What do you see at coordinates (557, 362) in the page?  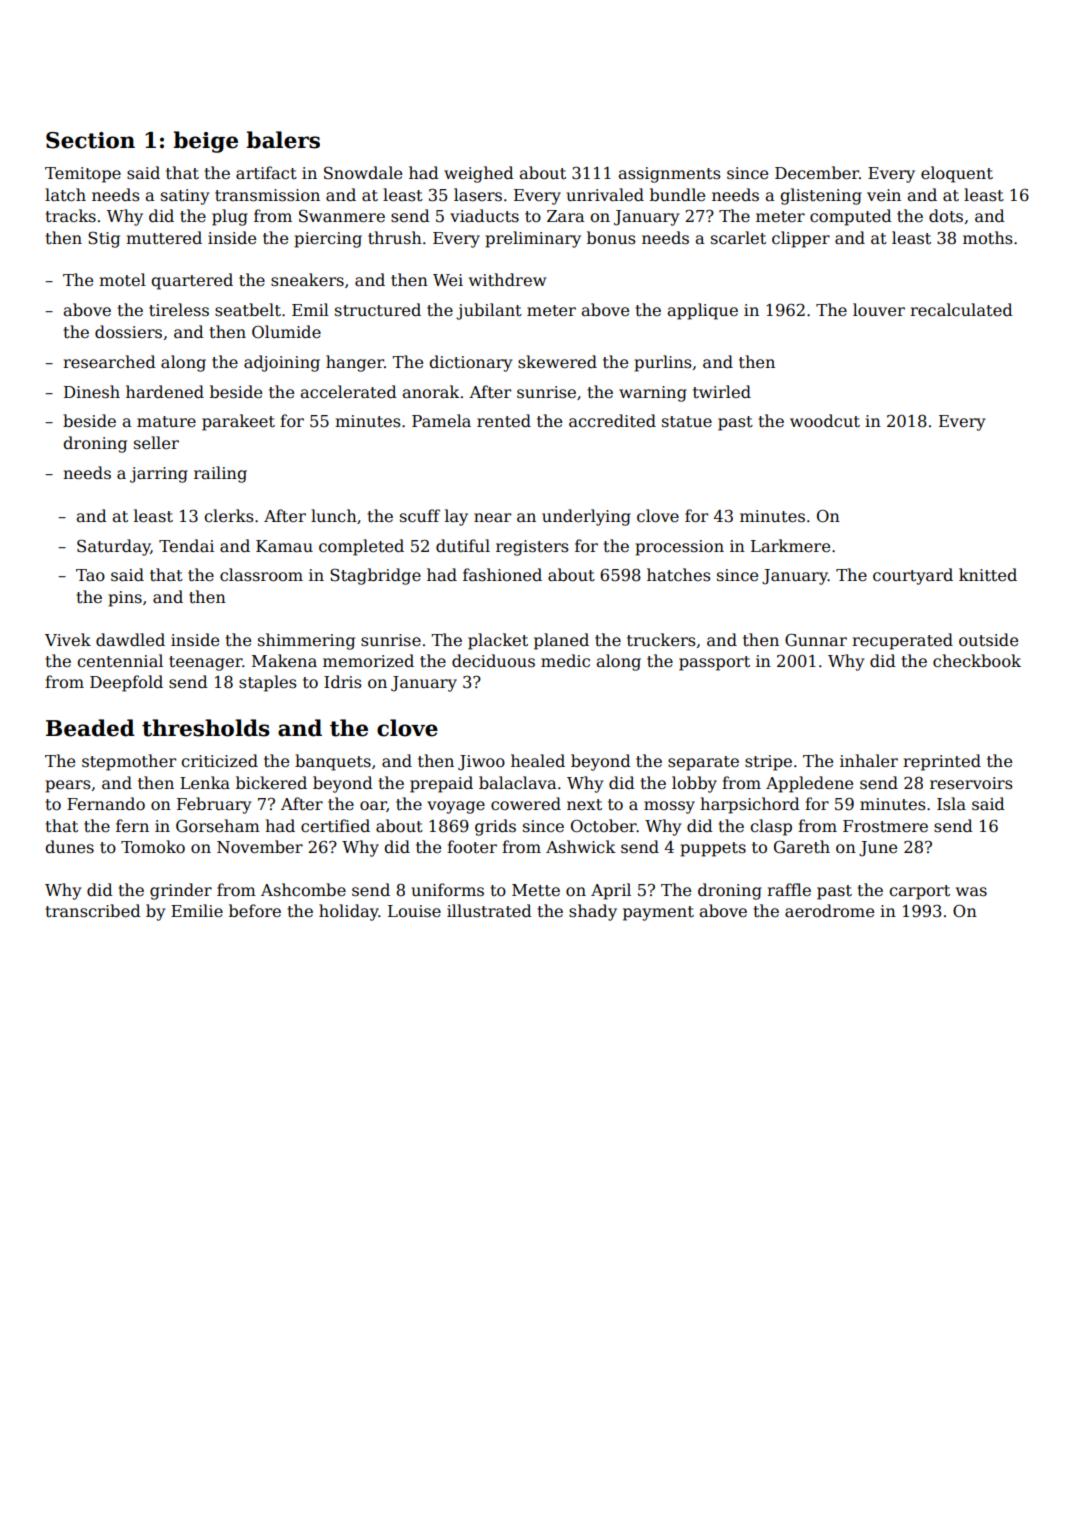 I see `skewered` at bounding box center [557, 362].
